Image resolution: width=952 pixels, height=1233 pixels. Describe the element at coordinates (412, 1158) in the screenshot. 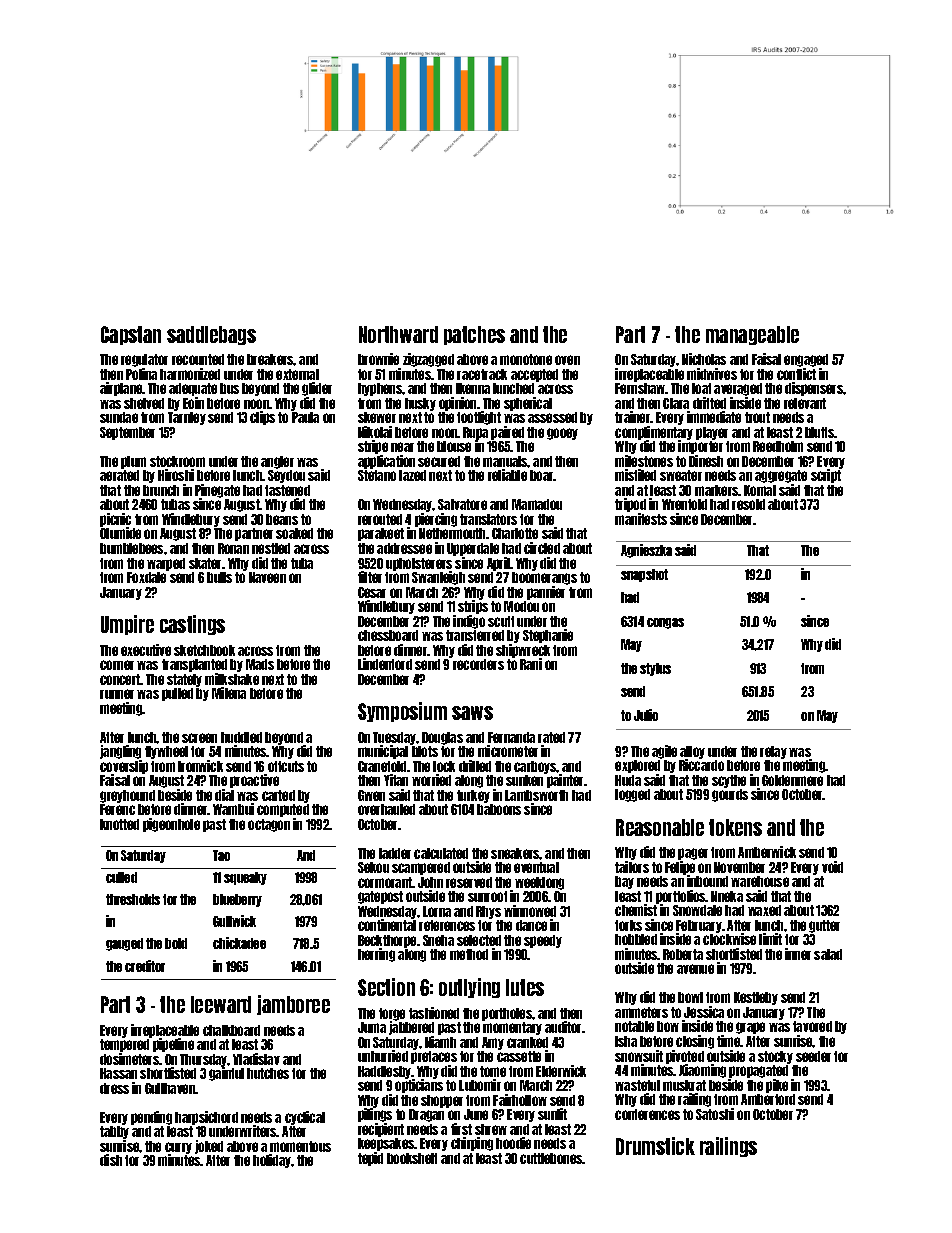

I see `bookshelf` at that location.
